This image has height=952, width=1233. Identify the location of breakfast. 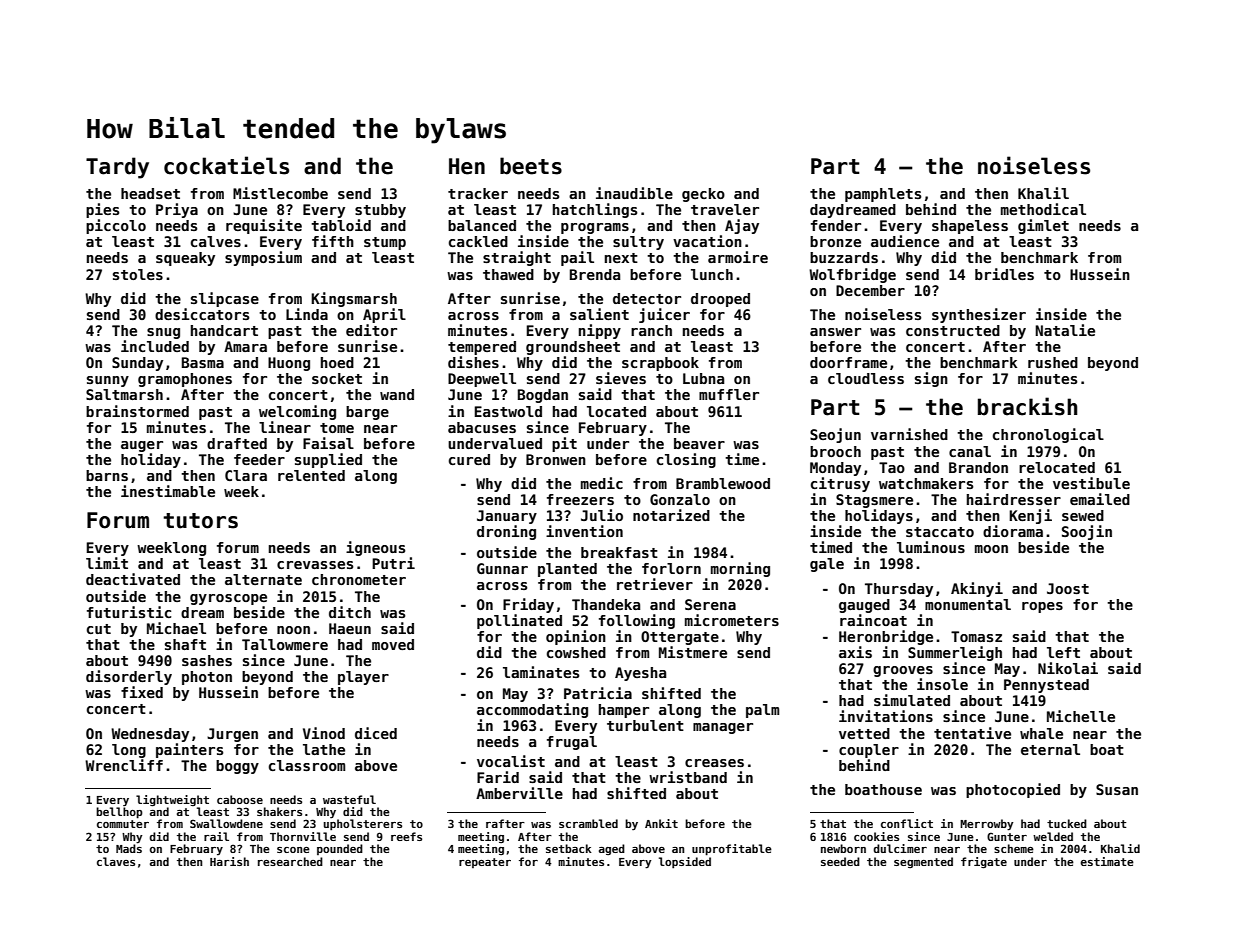
(619, 552).
